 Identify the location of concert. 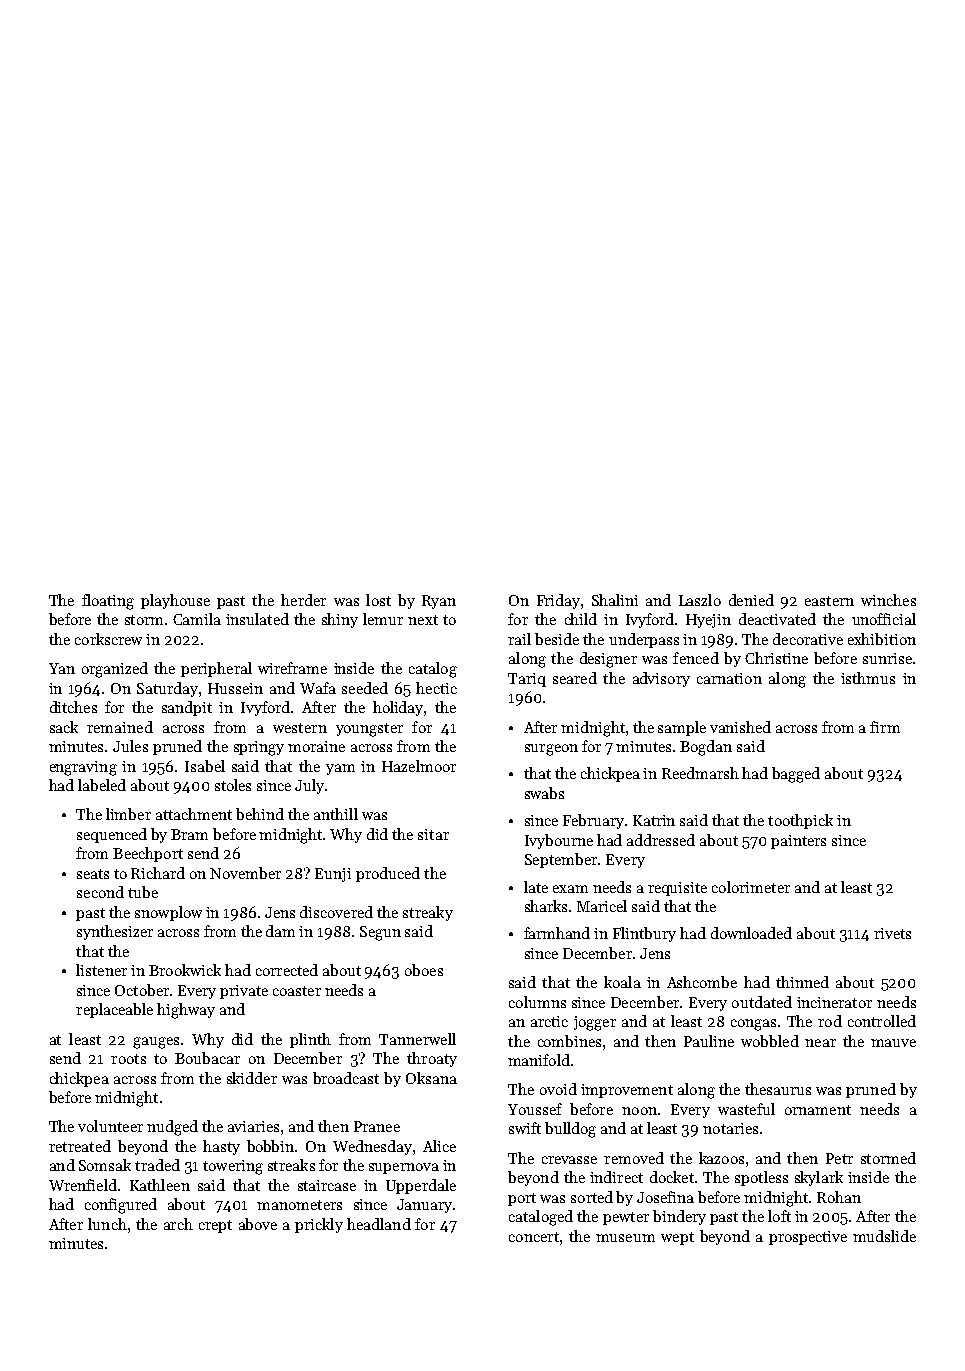
(534, 1237).
